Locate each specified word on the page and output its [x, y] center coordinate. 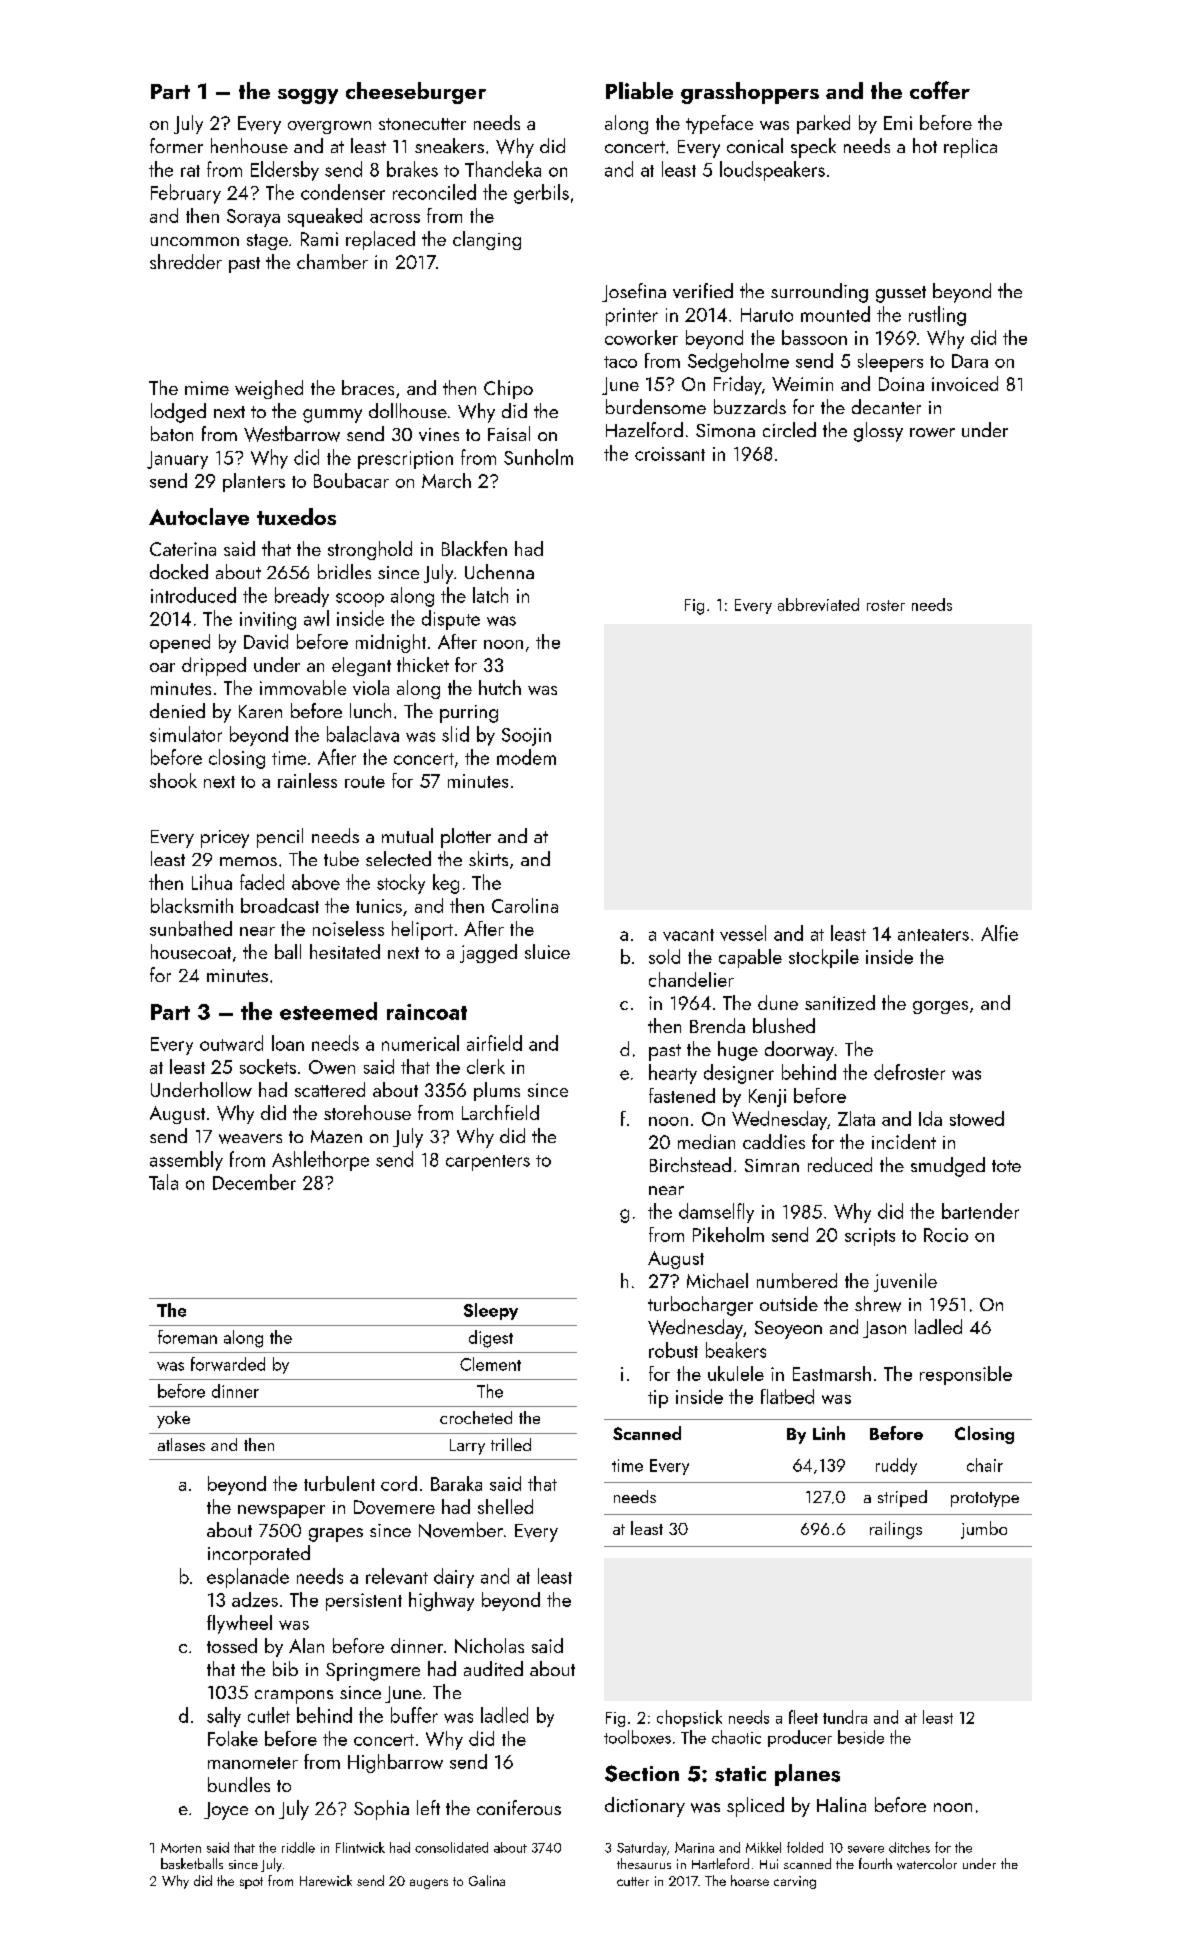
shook [173, 780]
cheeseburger [416, 93]
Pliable [639, 90]
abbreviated [818, 604]
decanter [886, 406]
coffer [940, 90]
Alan [306, 1645]
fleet [803, 1717]
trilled [511, 1444]
